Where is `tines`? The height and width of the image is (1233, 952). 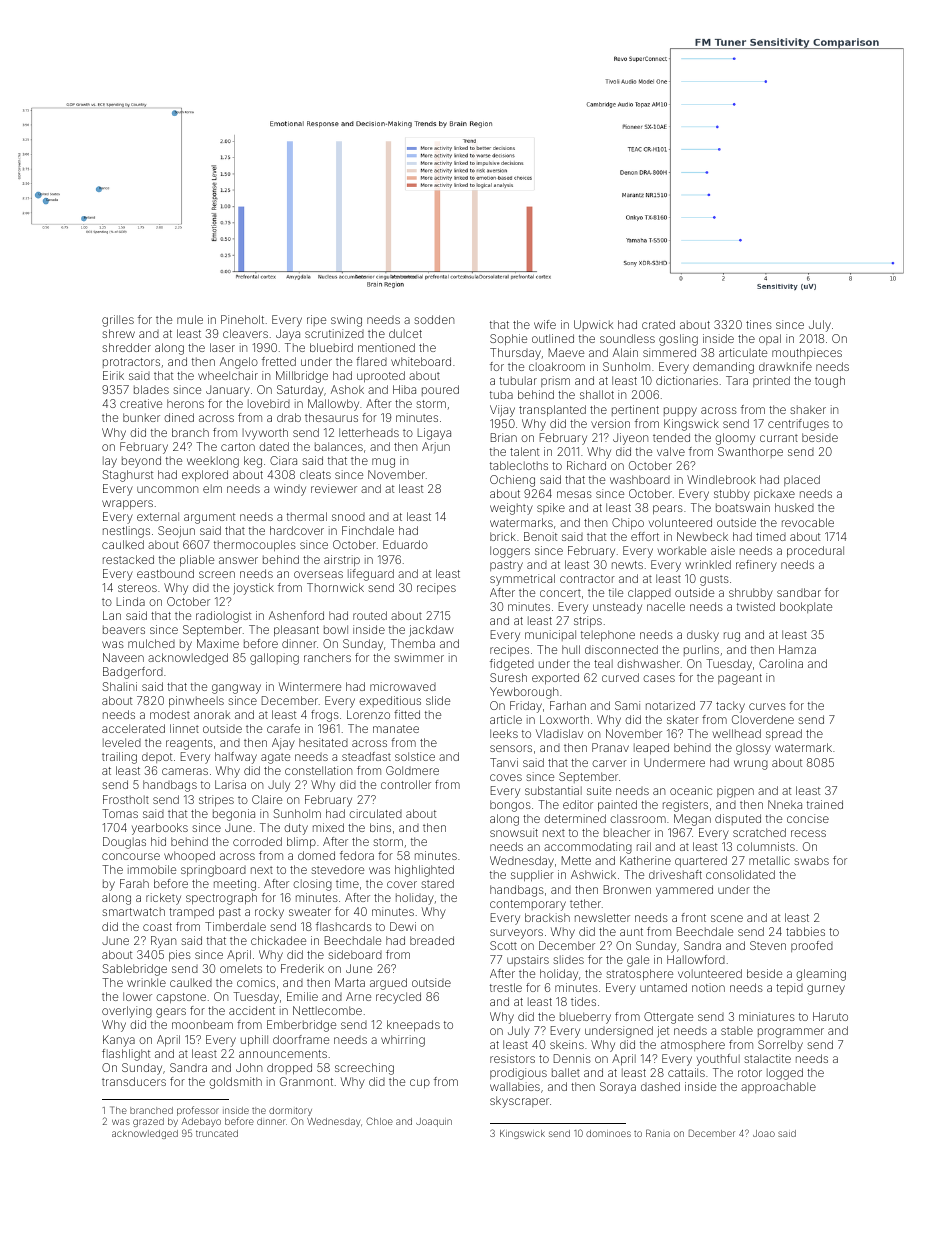
tines is located at coordinates (759, 324).
